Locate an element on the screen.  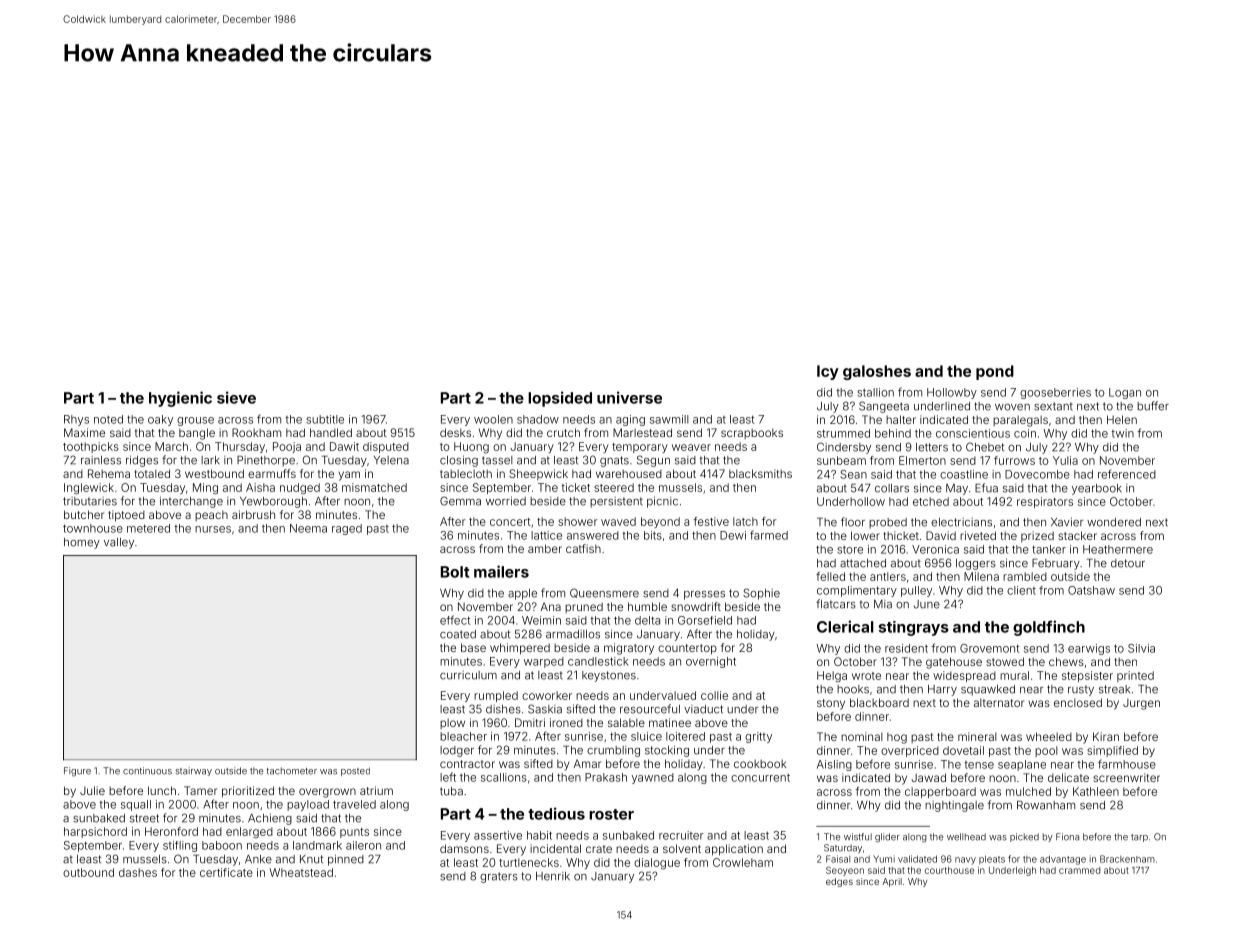
gatehouse is located at coordinates (954, 663).
